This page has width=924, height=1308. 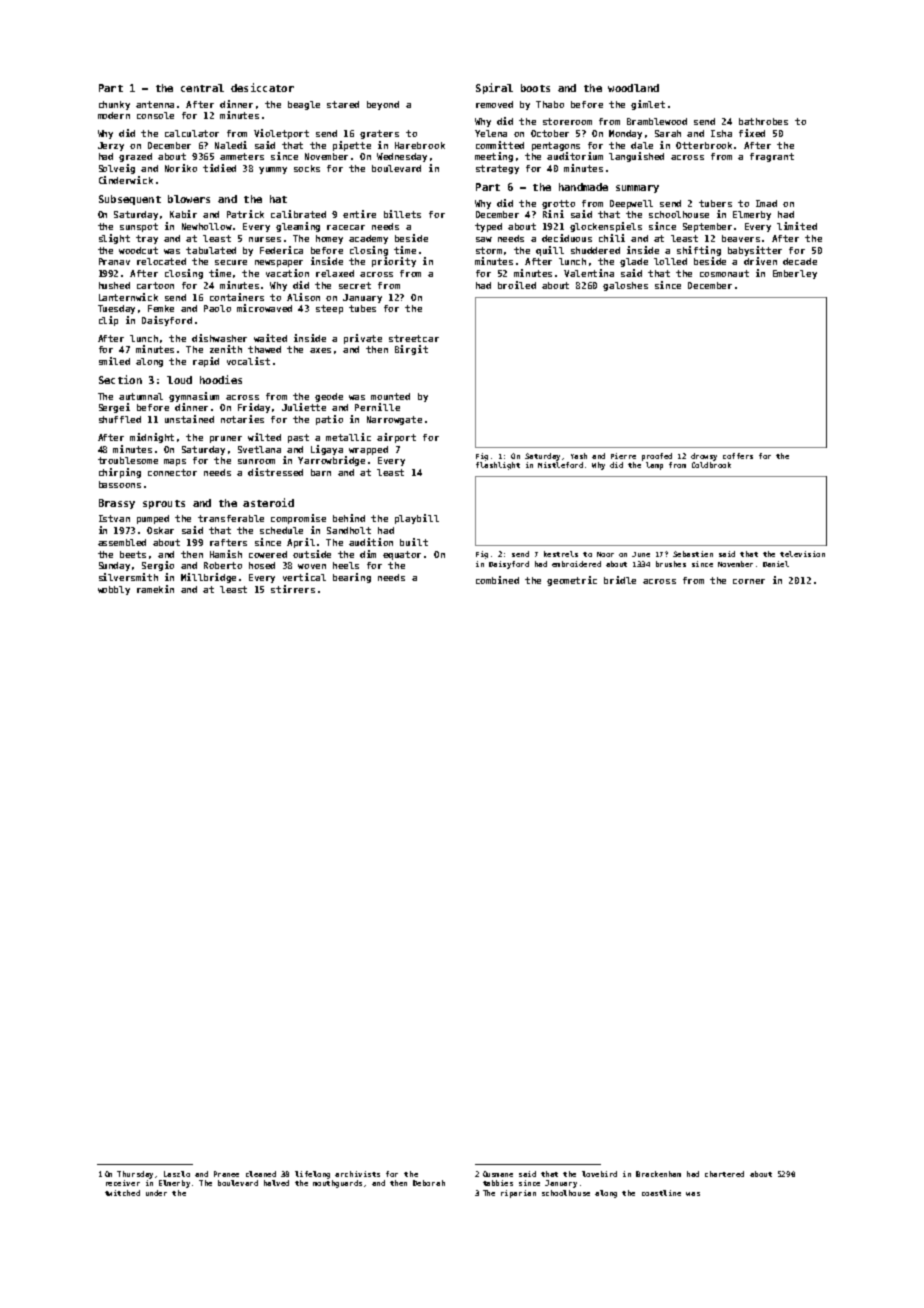 I want to click on coffers, so click(x=738, y=456).
